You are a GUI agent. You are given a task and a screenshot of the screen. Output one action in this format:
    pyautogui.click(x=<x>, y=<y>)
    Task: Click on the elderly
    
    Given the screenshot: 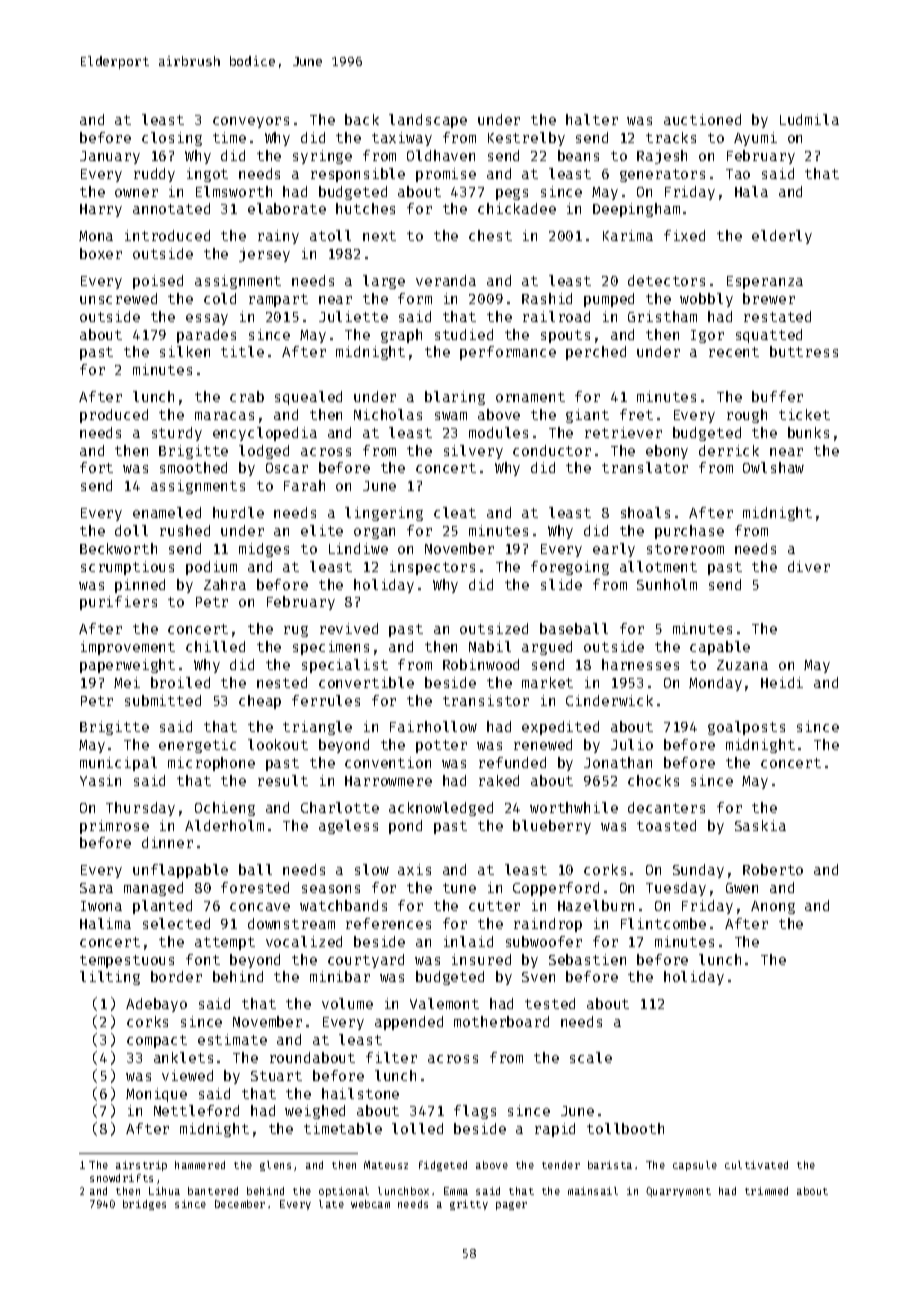 What is the action you would take?
    pyautogui.click(x=782, y=237)
